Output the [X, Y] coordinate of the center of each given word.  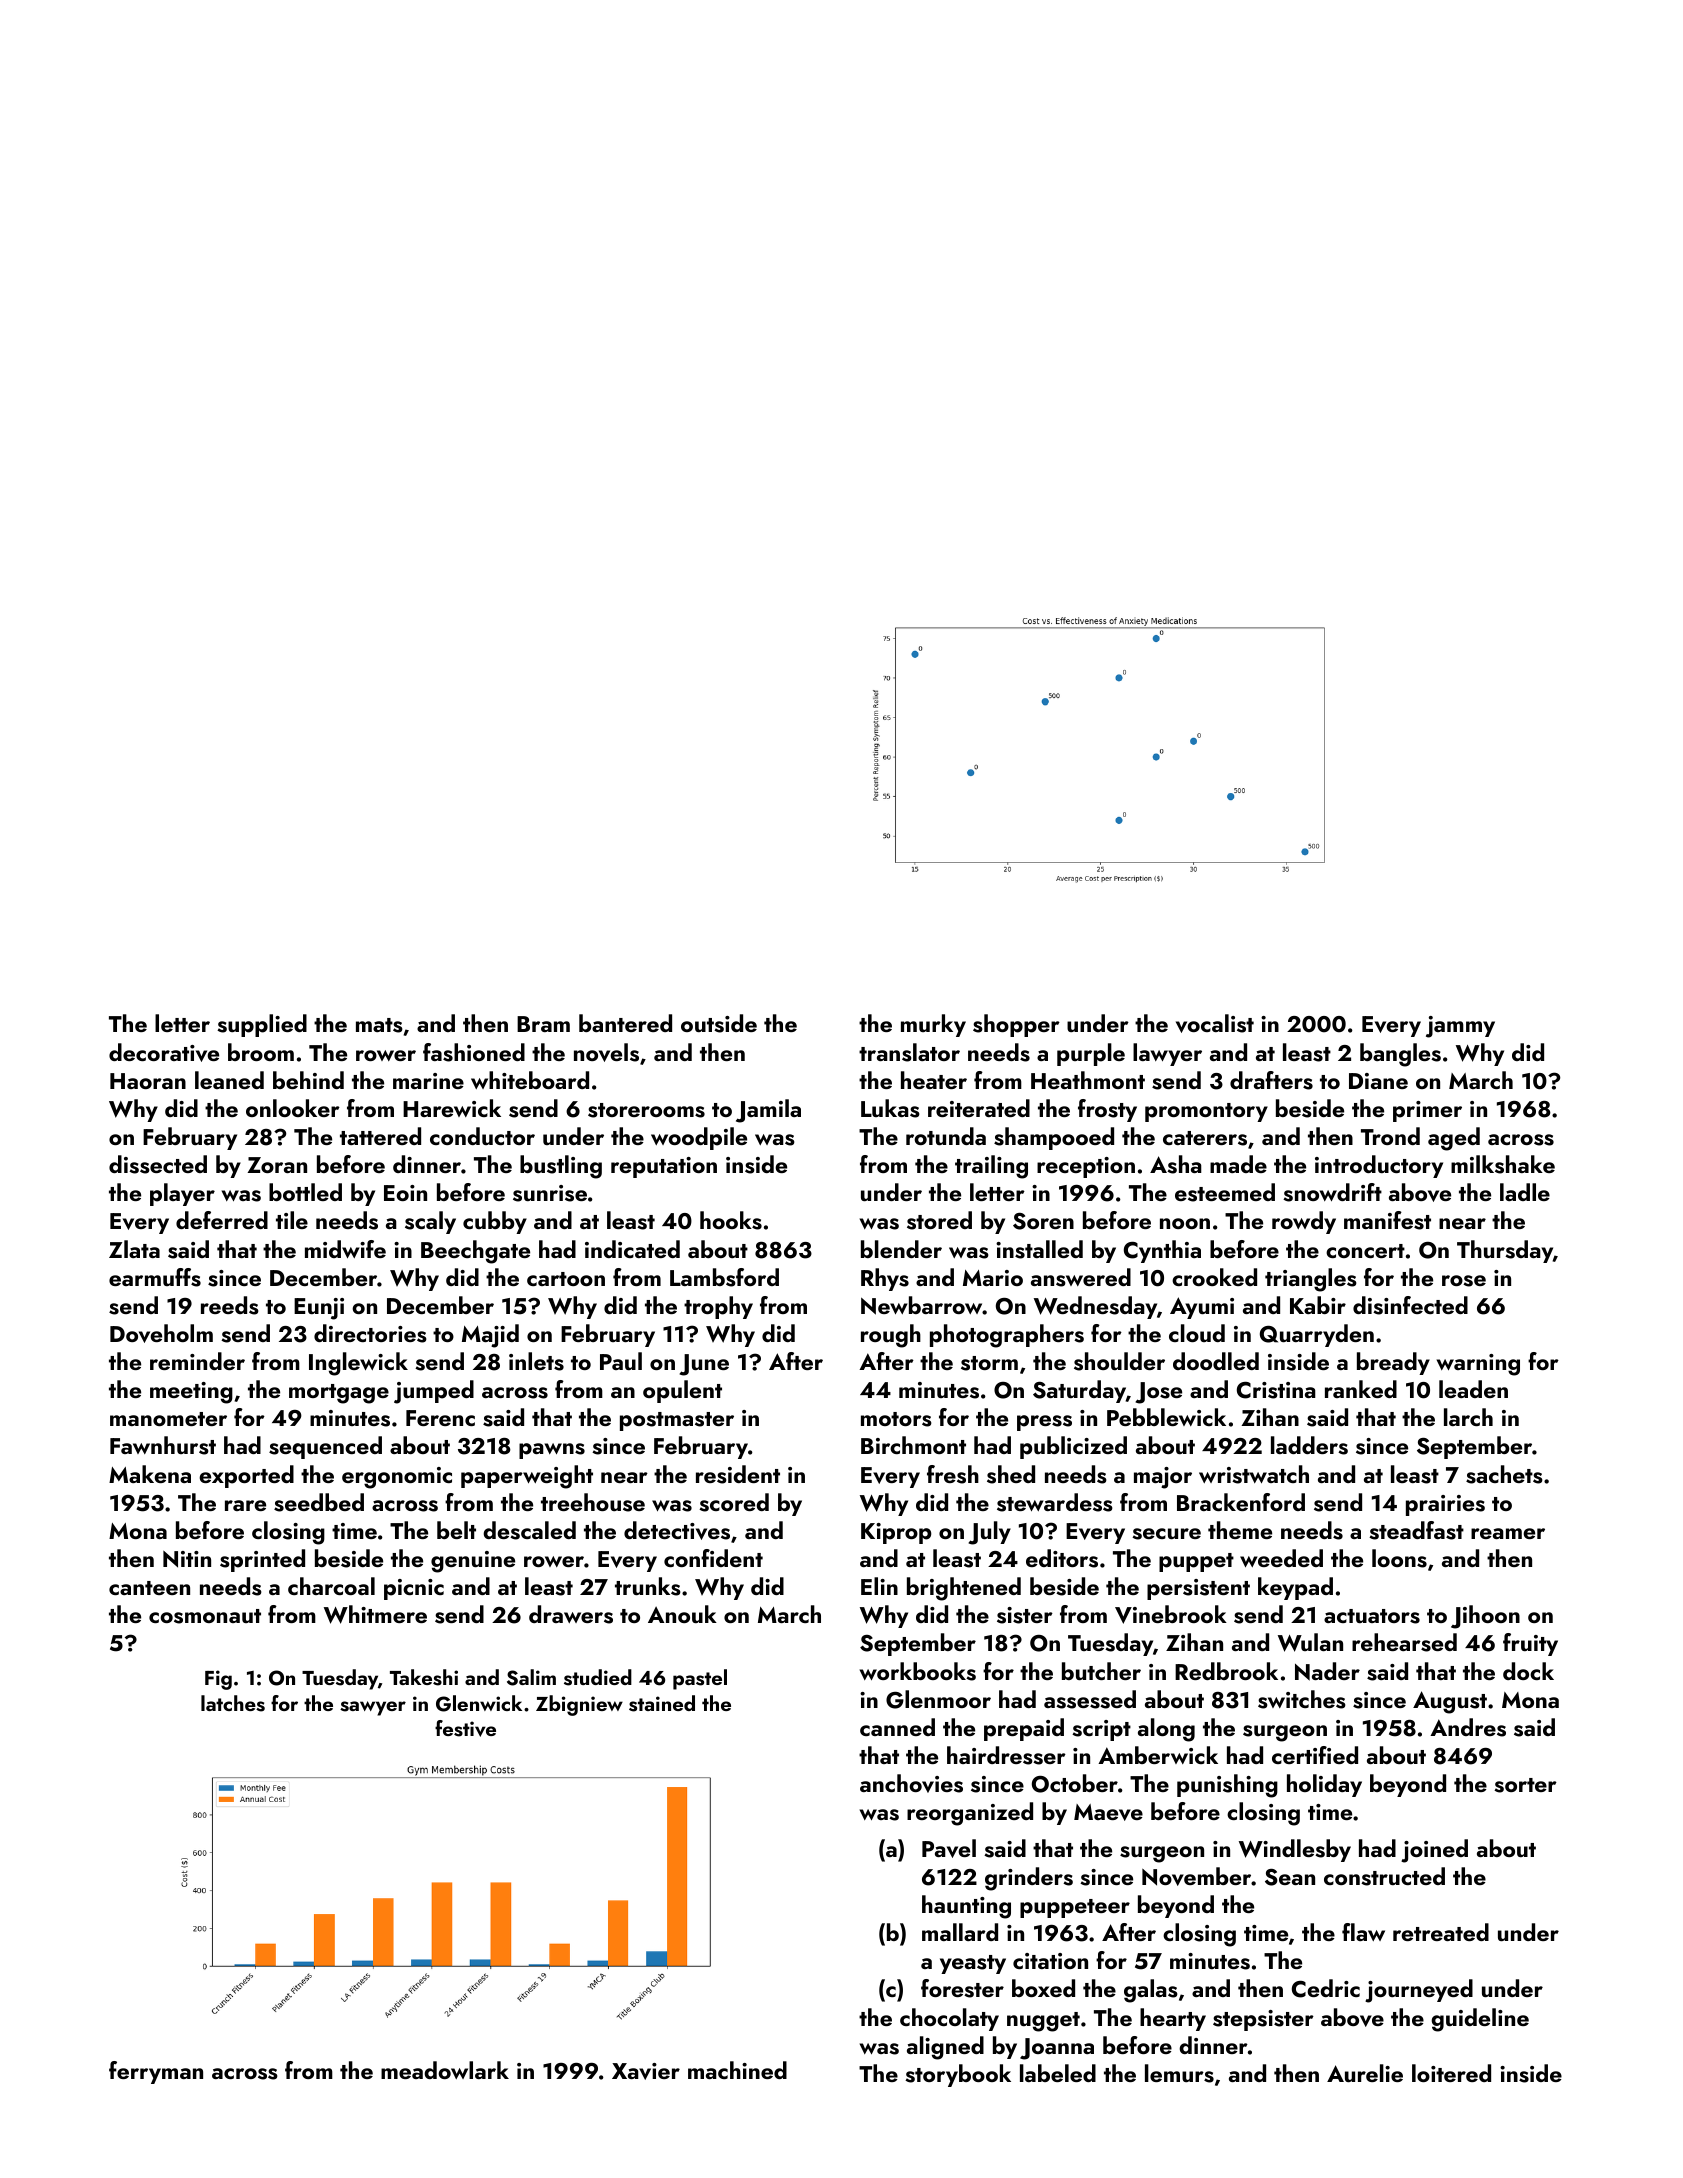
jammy [1460, 1027]
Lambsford [724, 1277]
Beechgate [475, 1252]
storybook [958, 2075]
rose [1464, 1281]
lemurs [1179, 2073]
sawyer [373, 1708]
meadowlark [445, 2070]
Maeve [1108, 1812]
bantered [625, 1023]
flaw [1363, 1932]
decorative [164, 1052]
